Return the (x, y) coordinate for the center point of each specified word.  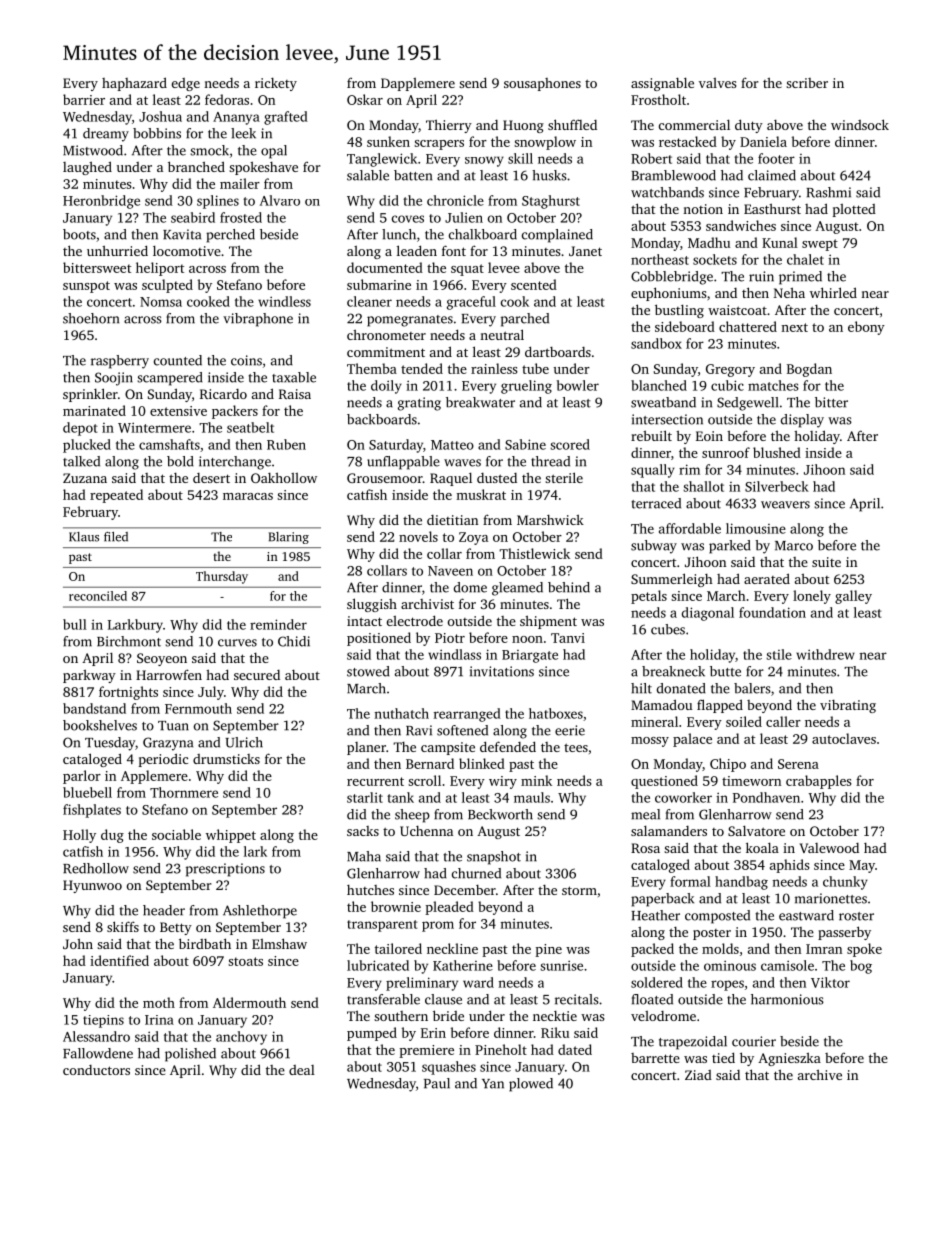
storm (579, 890)
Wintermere (154, 427)
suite (826, 562)
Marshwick (550, 519)
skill (520, 158)
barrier (84, 99)
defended (508, 746)
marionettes (831, 898)
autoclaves (844, 738)
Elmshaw (279, 943)
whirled (833, 292)
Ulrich (244, 742)
